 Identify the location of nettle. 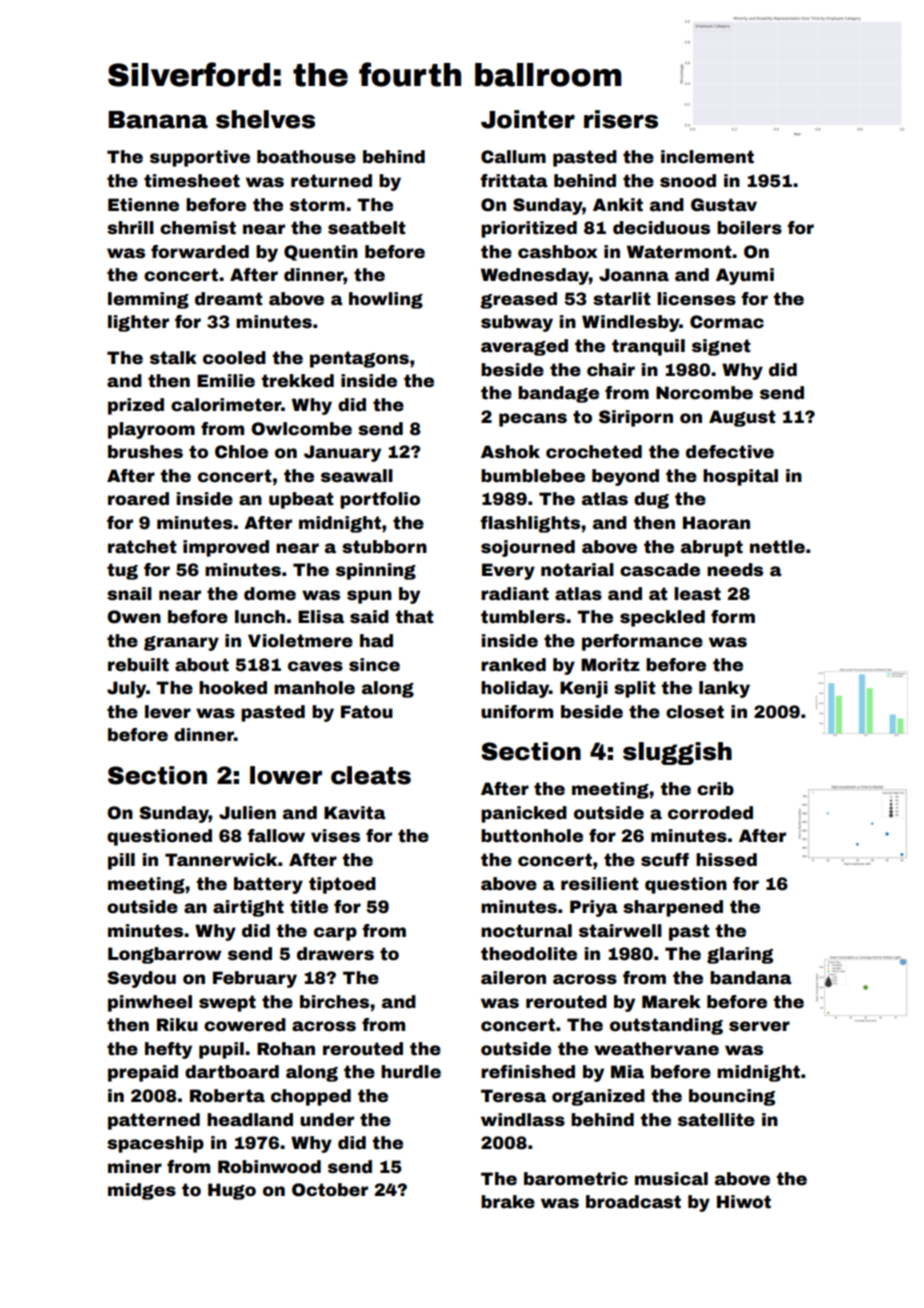
(777, 547).
